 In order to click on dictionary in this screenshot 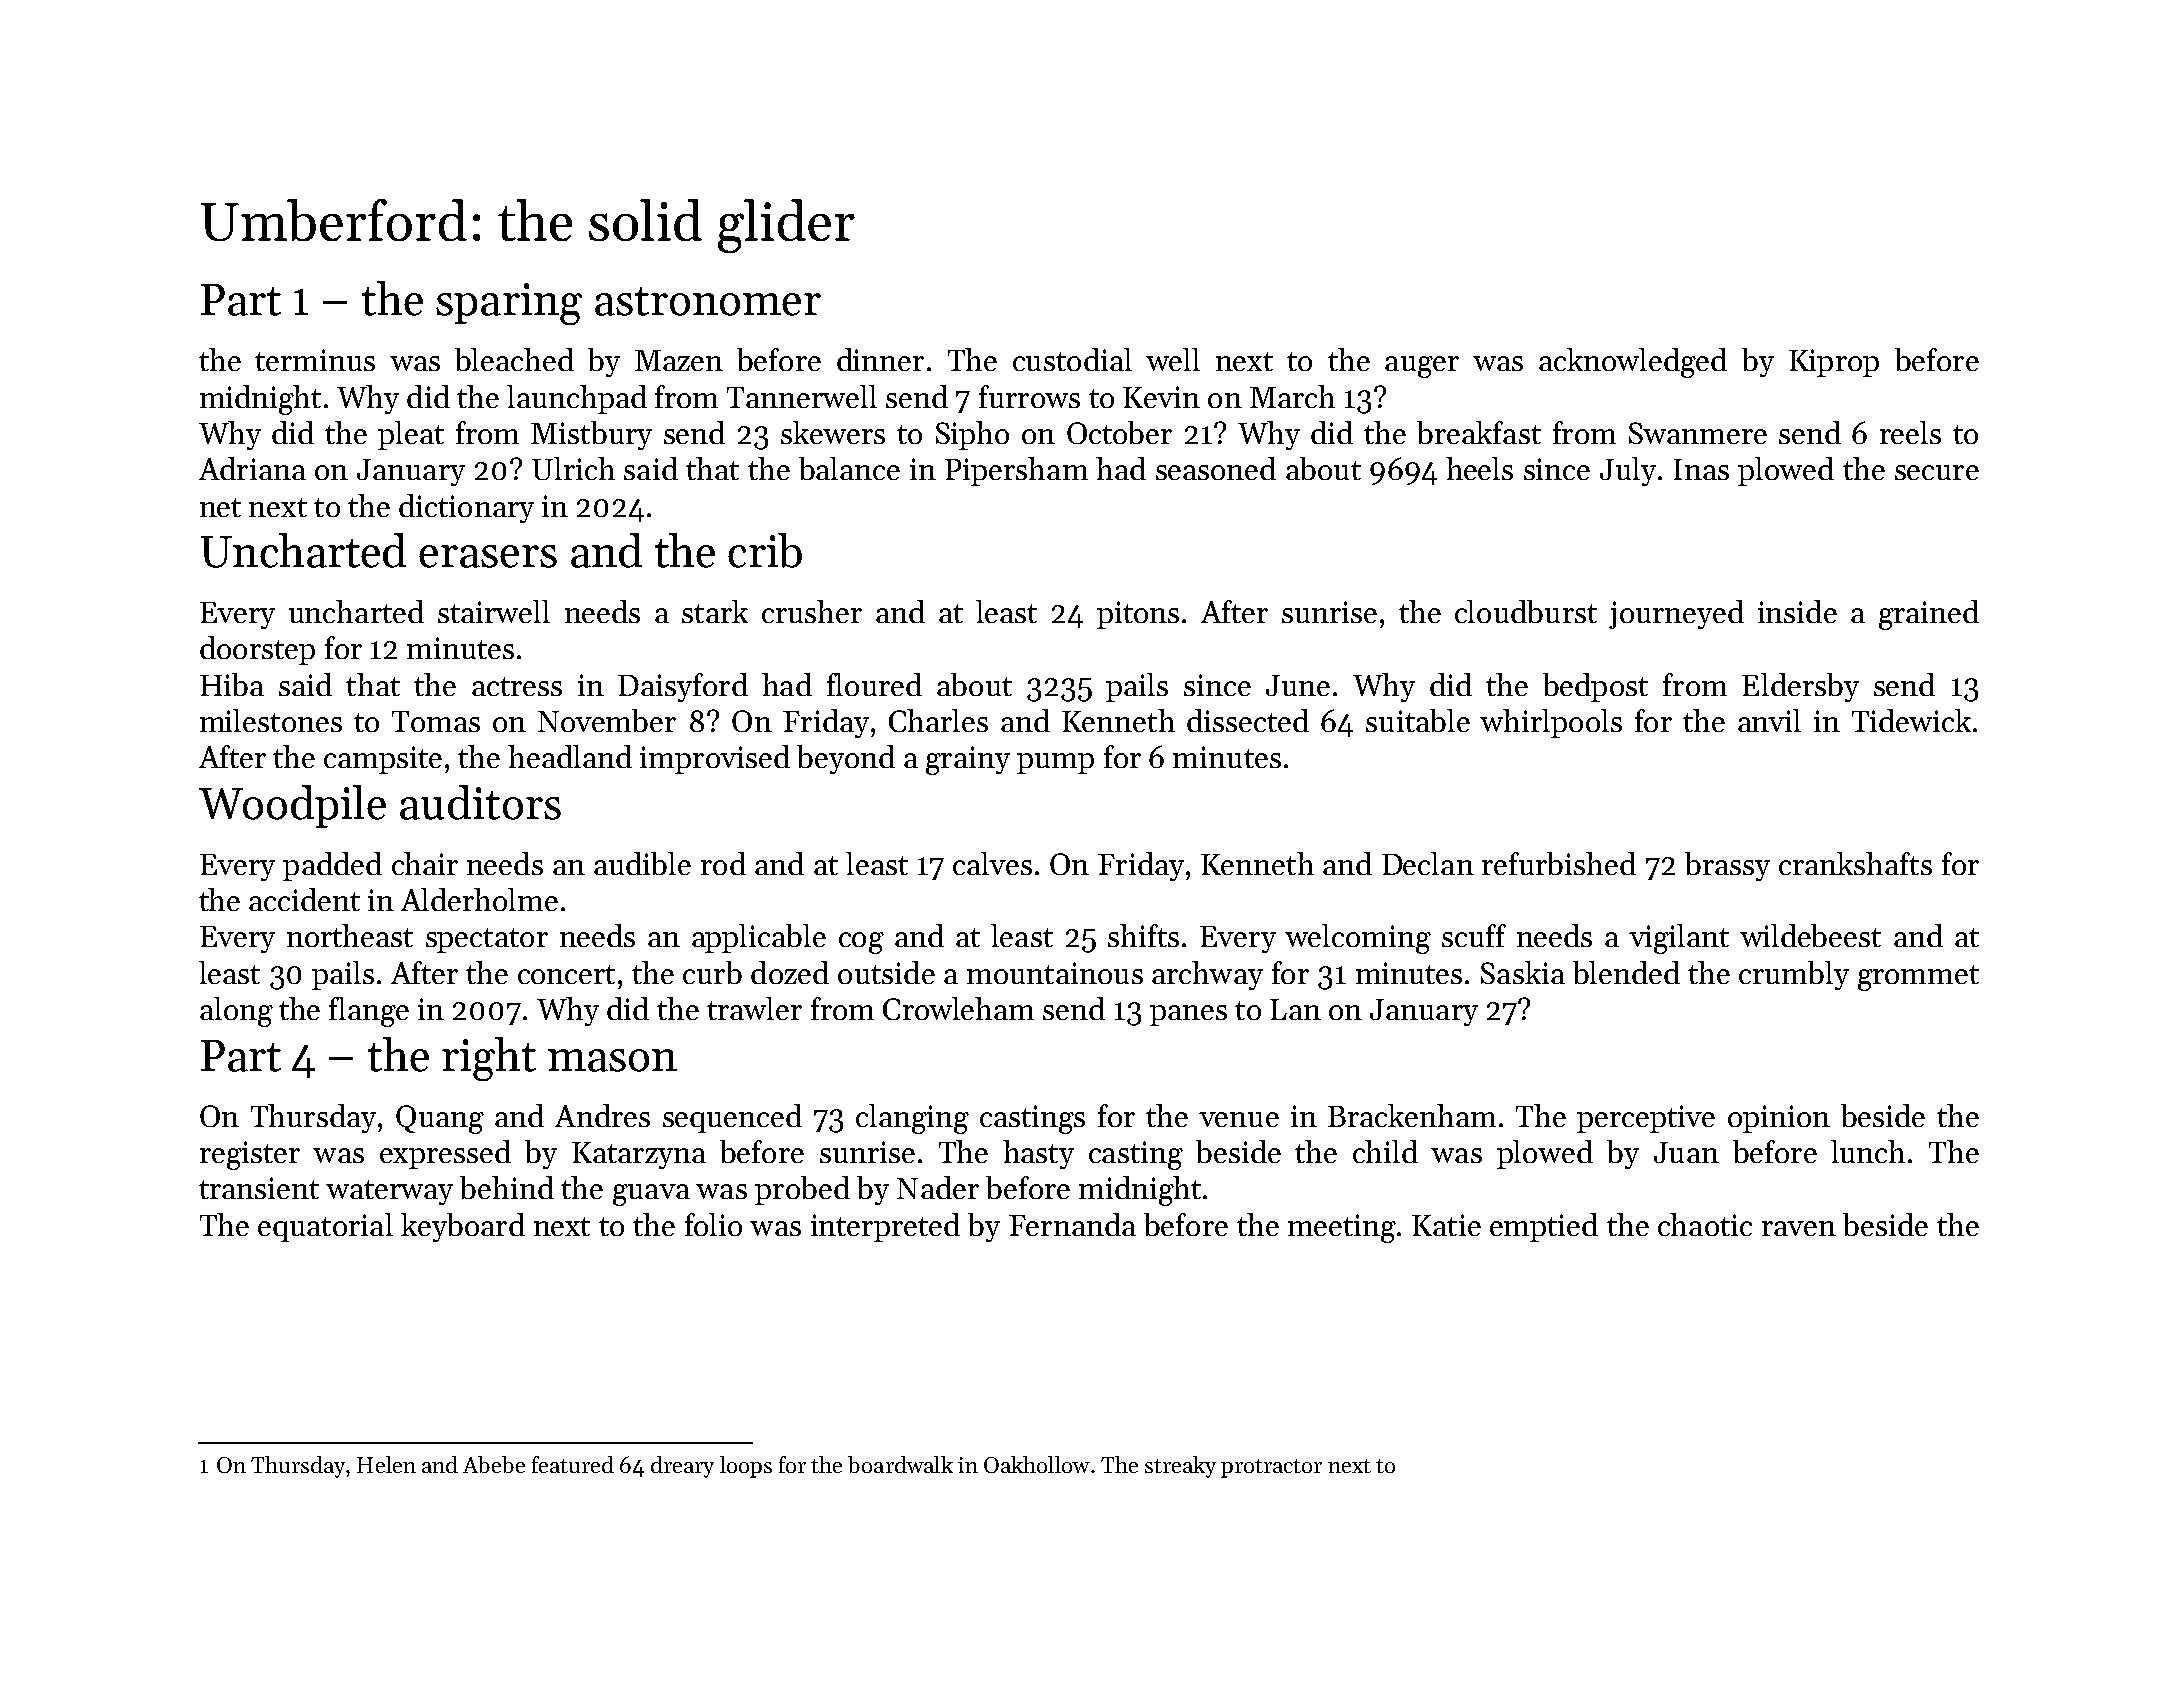, I will do `click(466, 508)`.
